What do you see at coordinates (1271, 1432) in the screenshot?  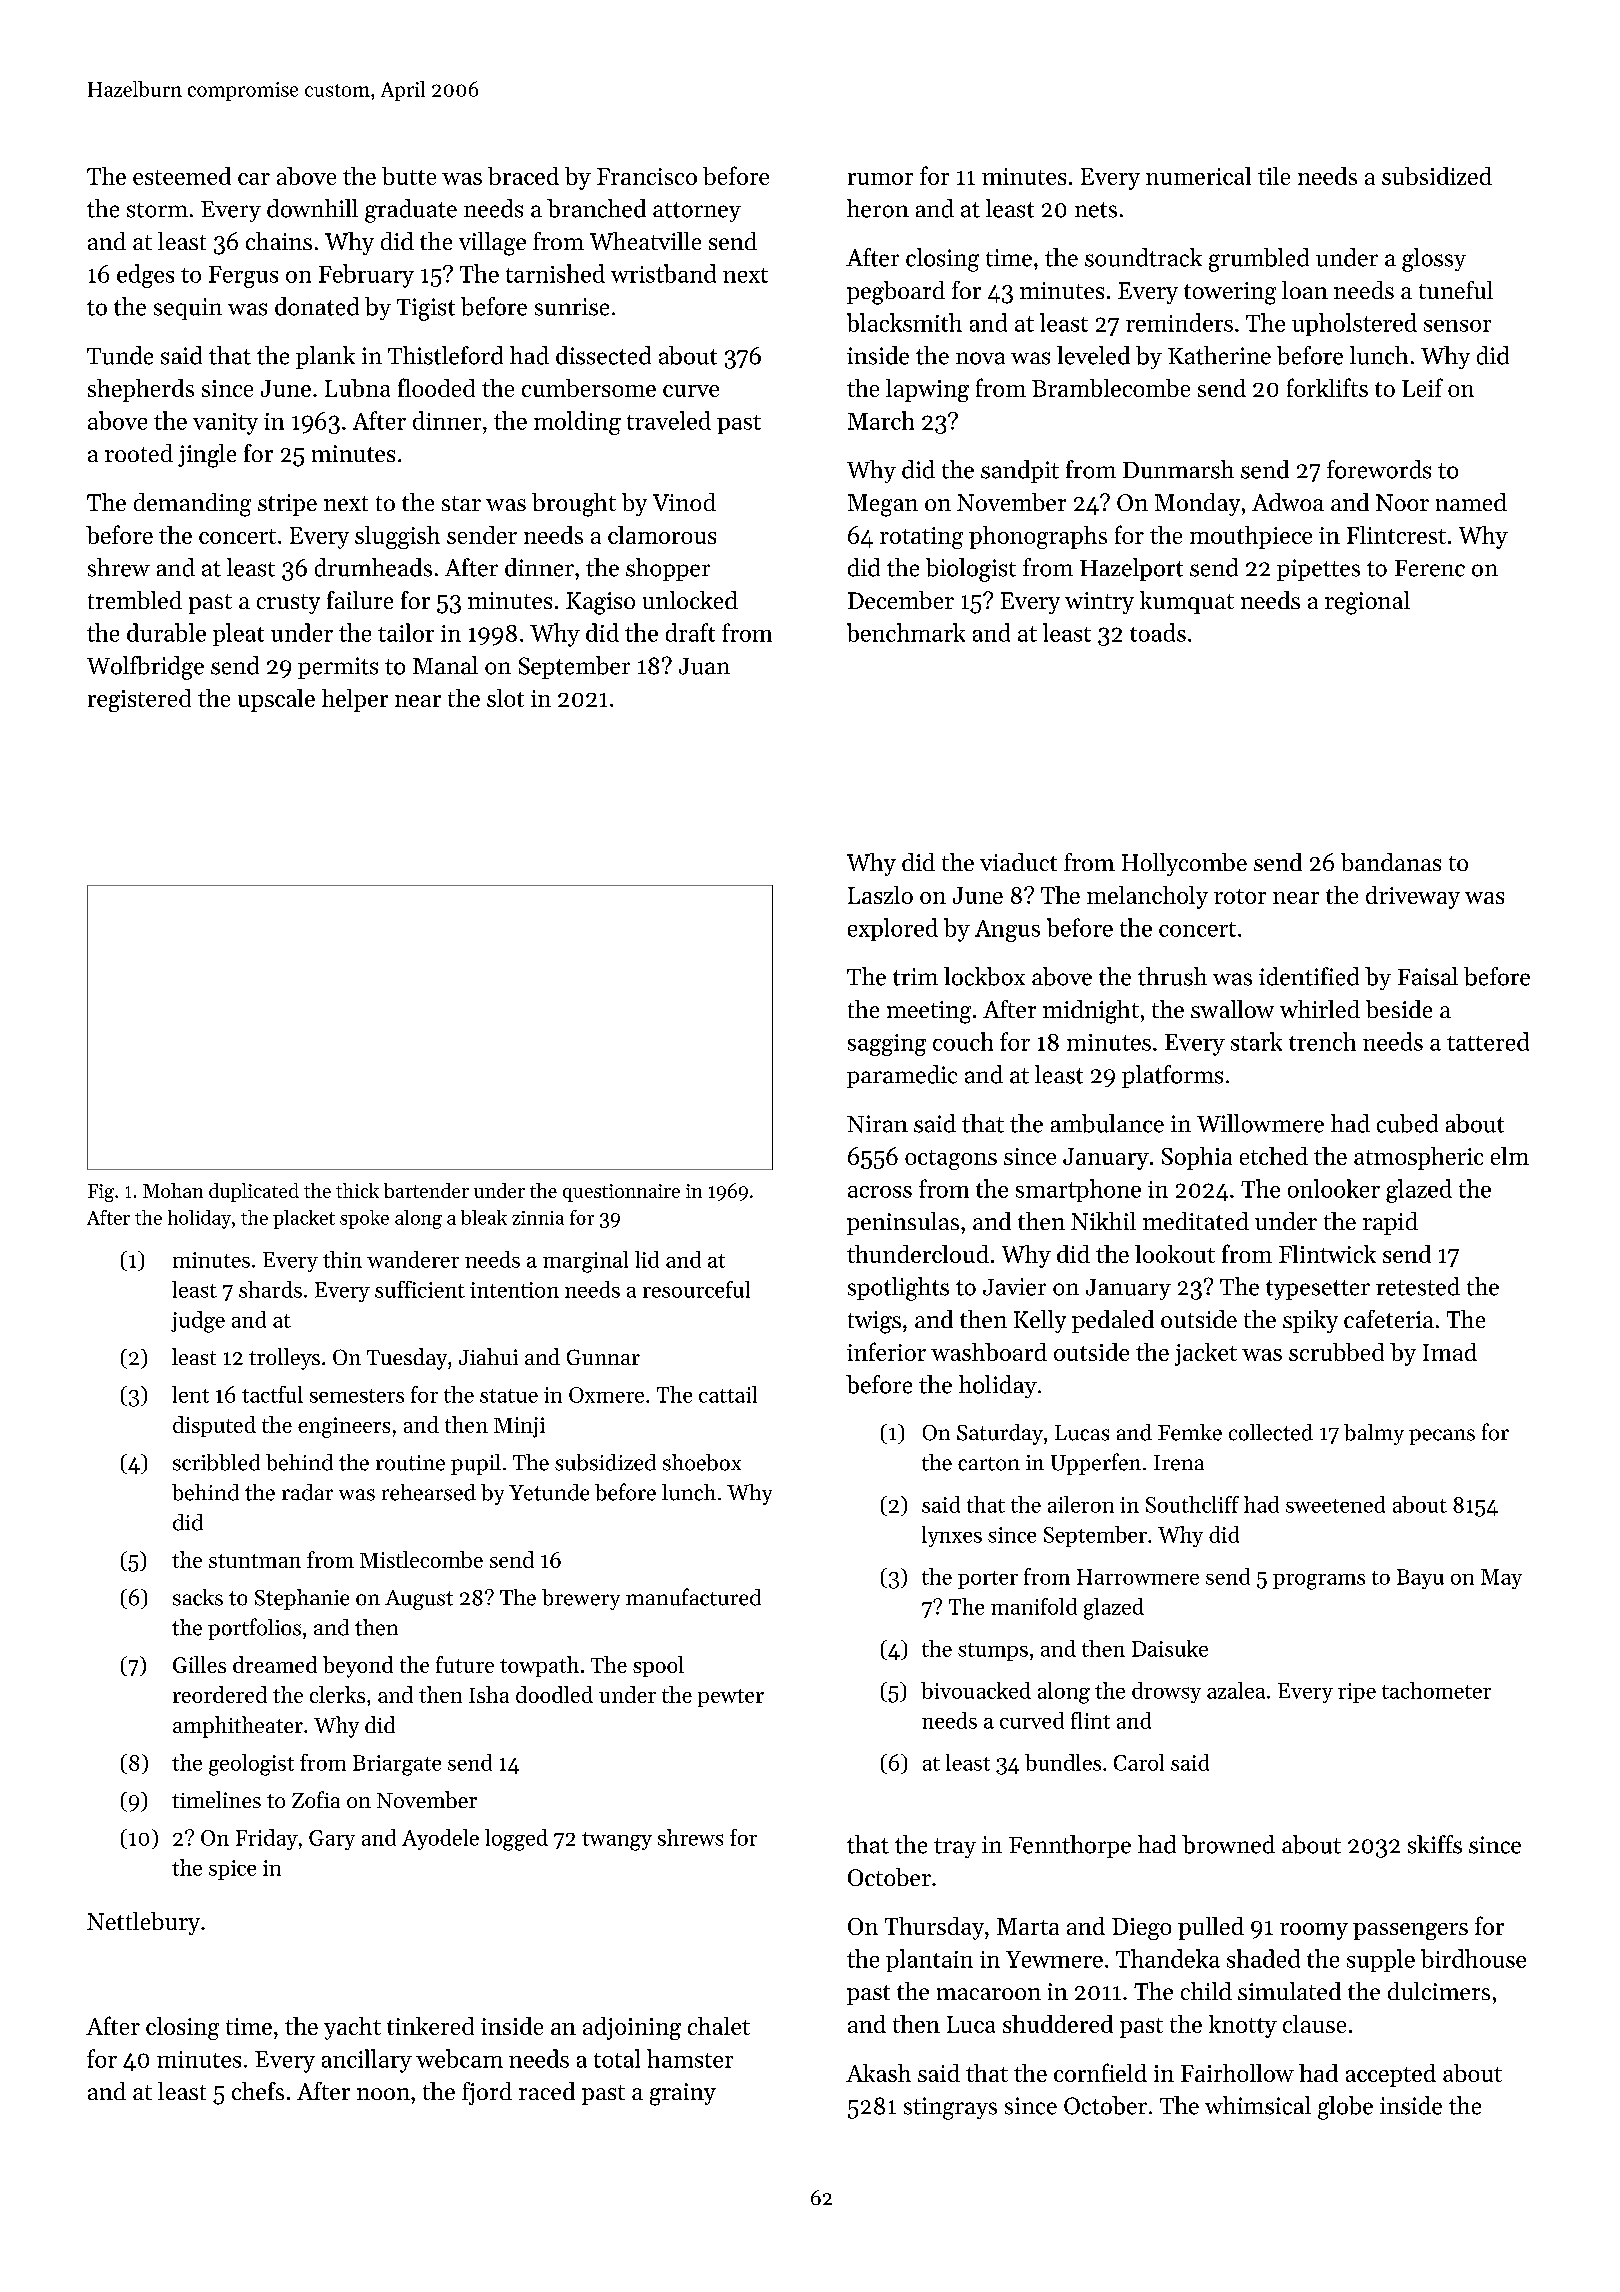 I see `collected` at bounding box center [1271, 1432].
